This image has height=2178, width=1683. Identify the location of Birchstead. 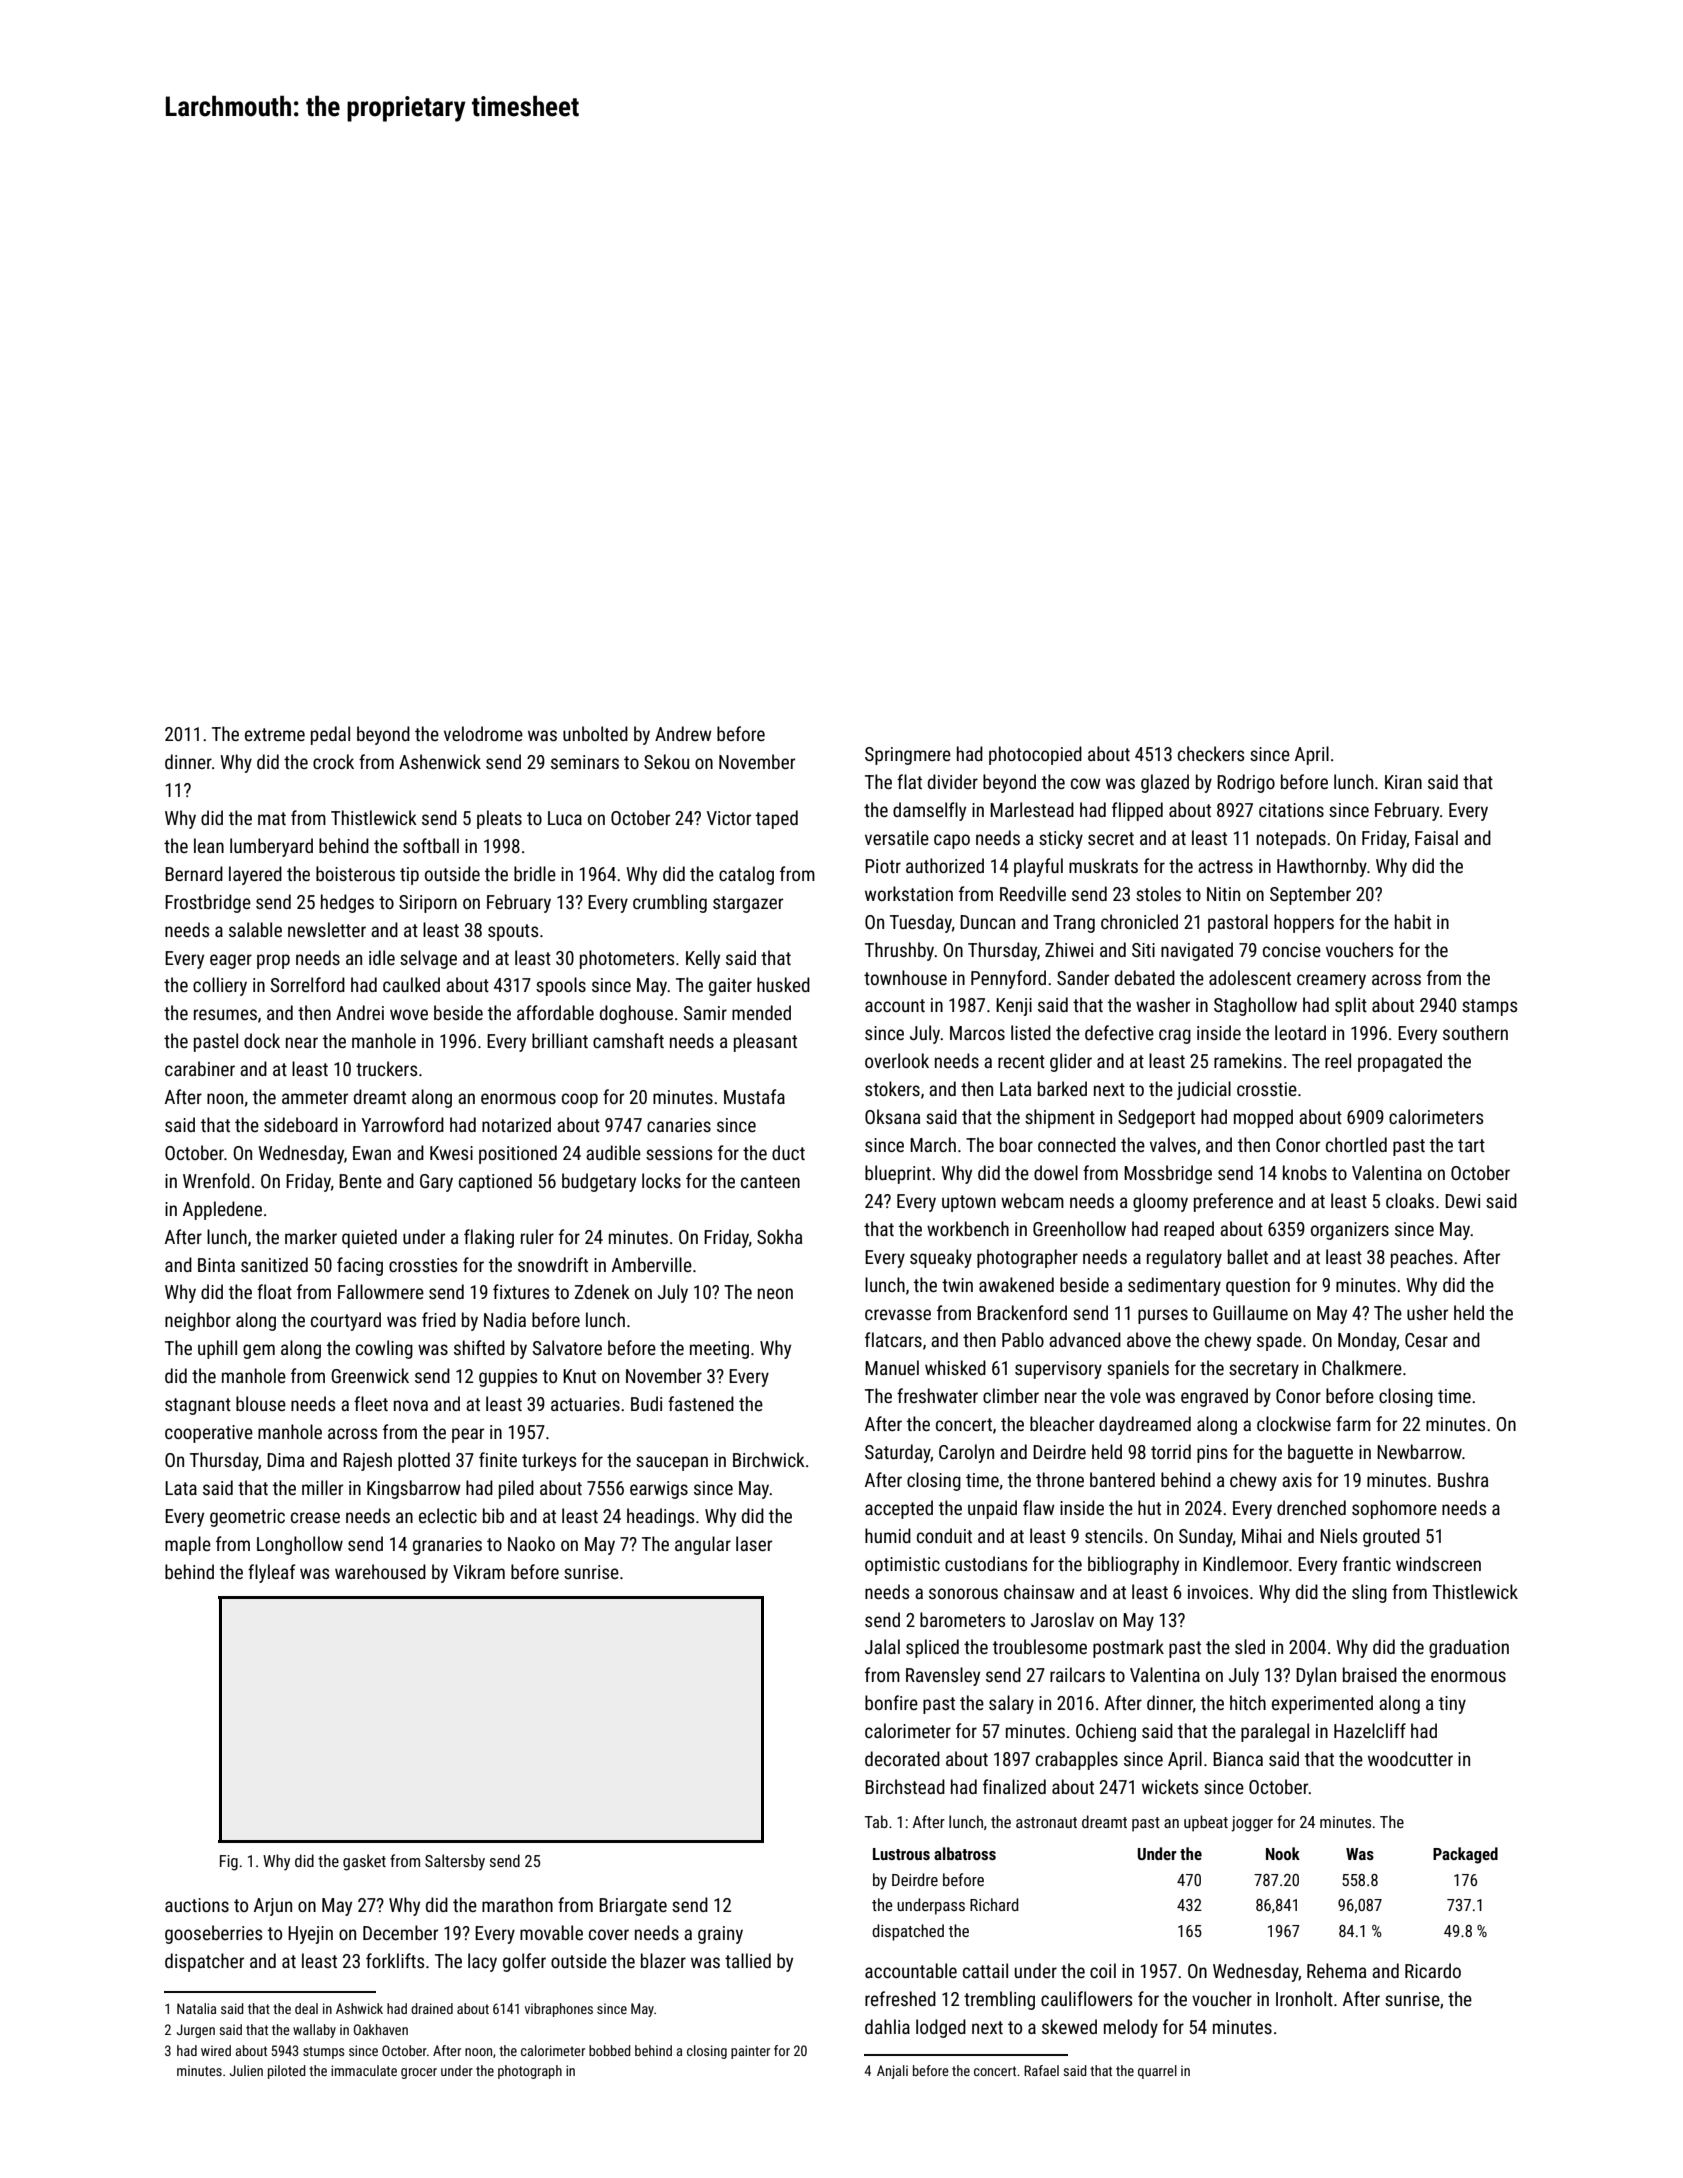
(905, 1786).
